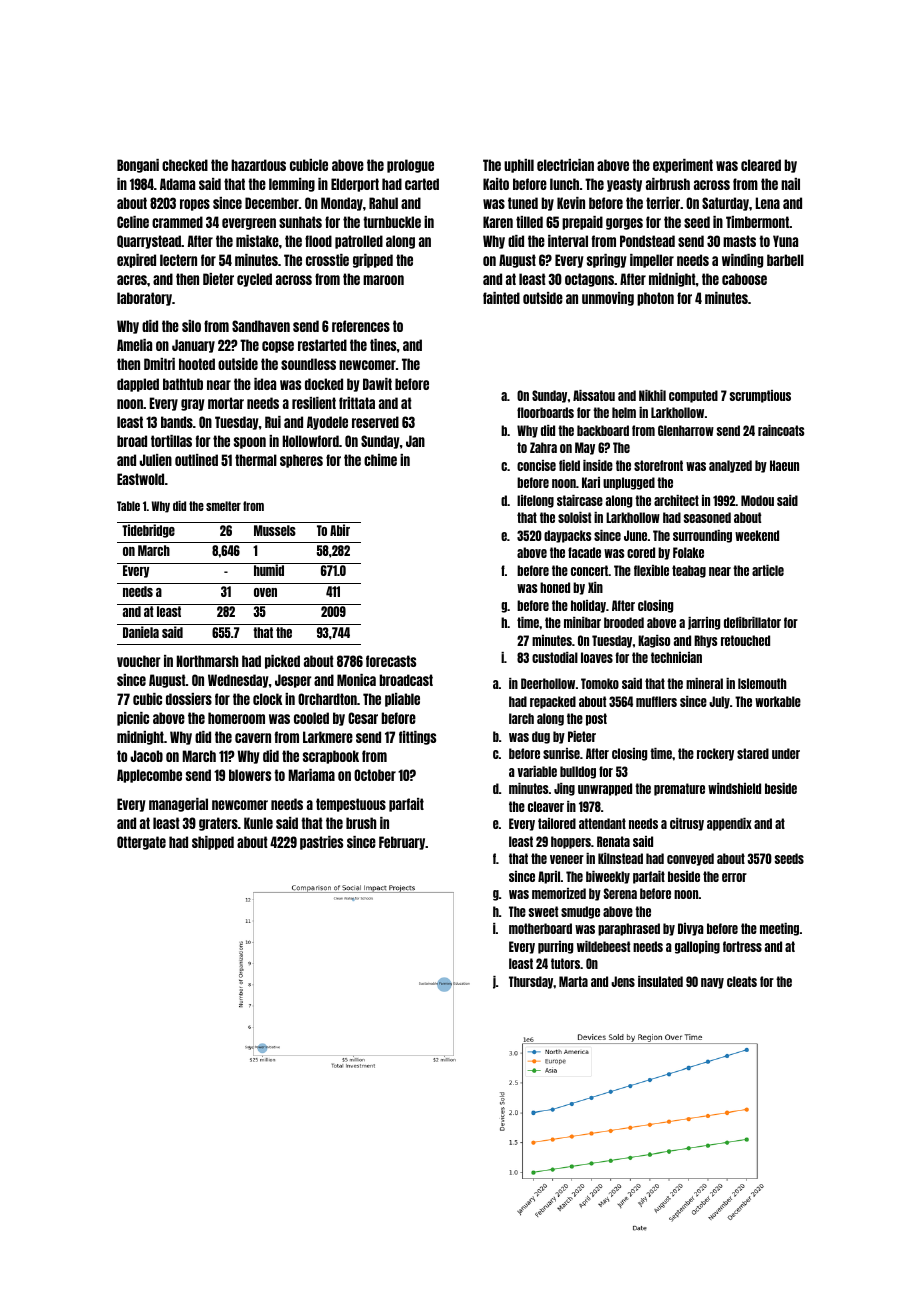  I want to click on Karen, so click(498, 222).
